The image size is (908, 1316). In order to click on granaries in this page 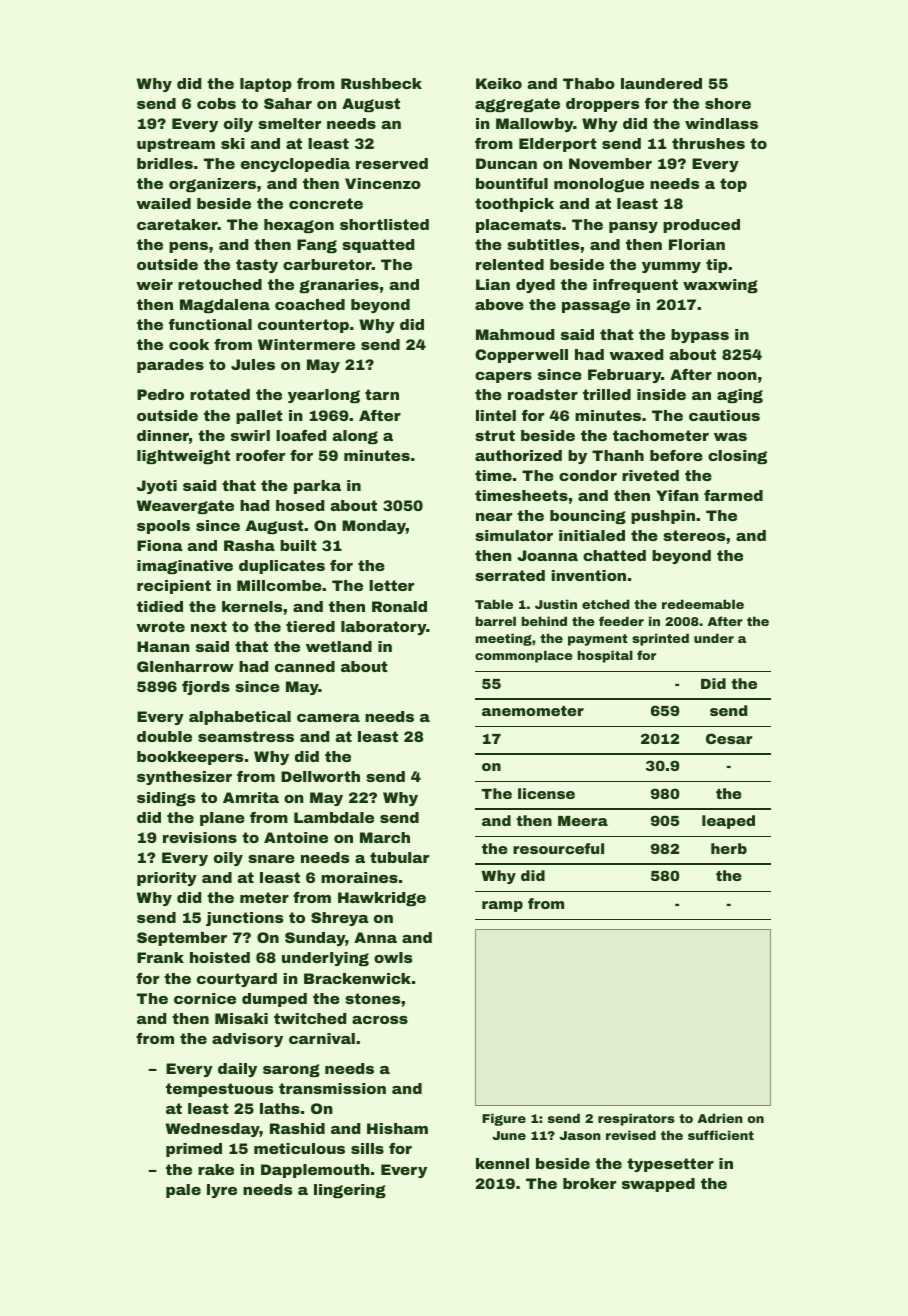, I will do `click(339, 286)`.
